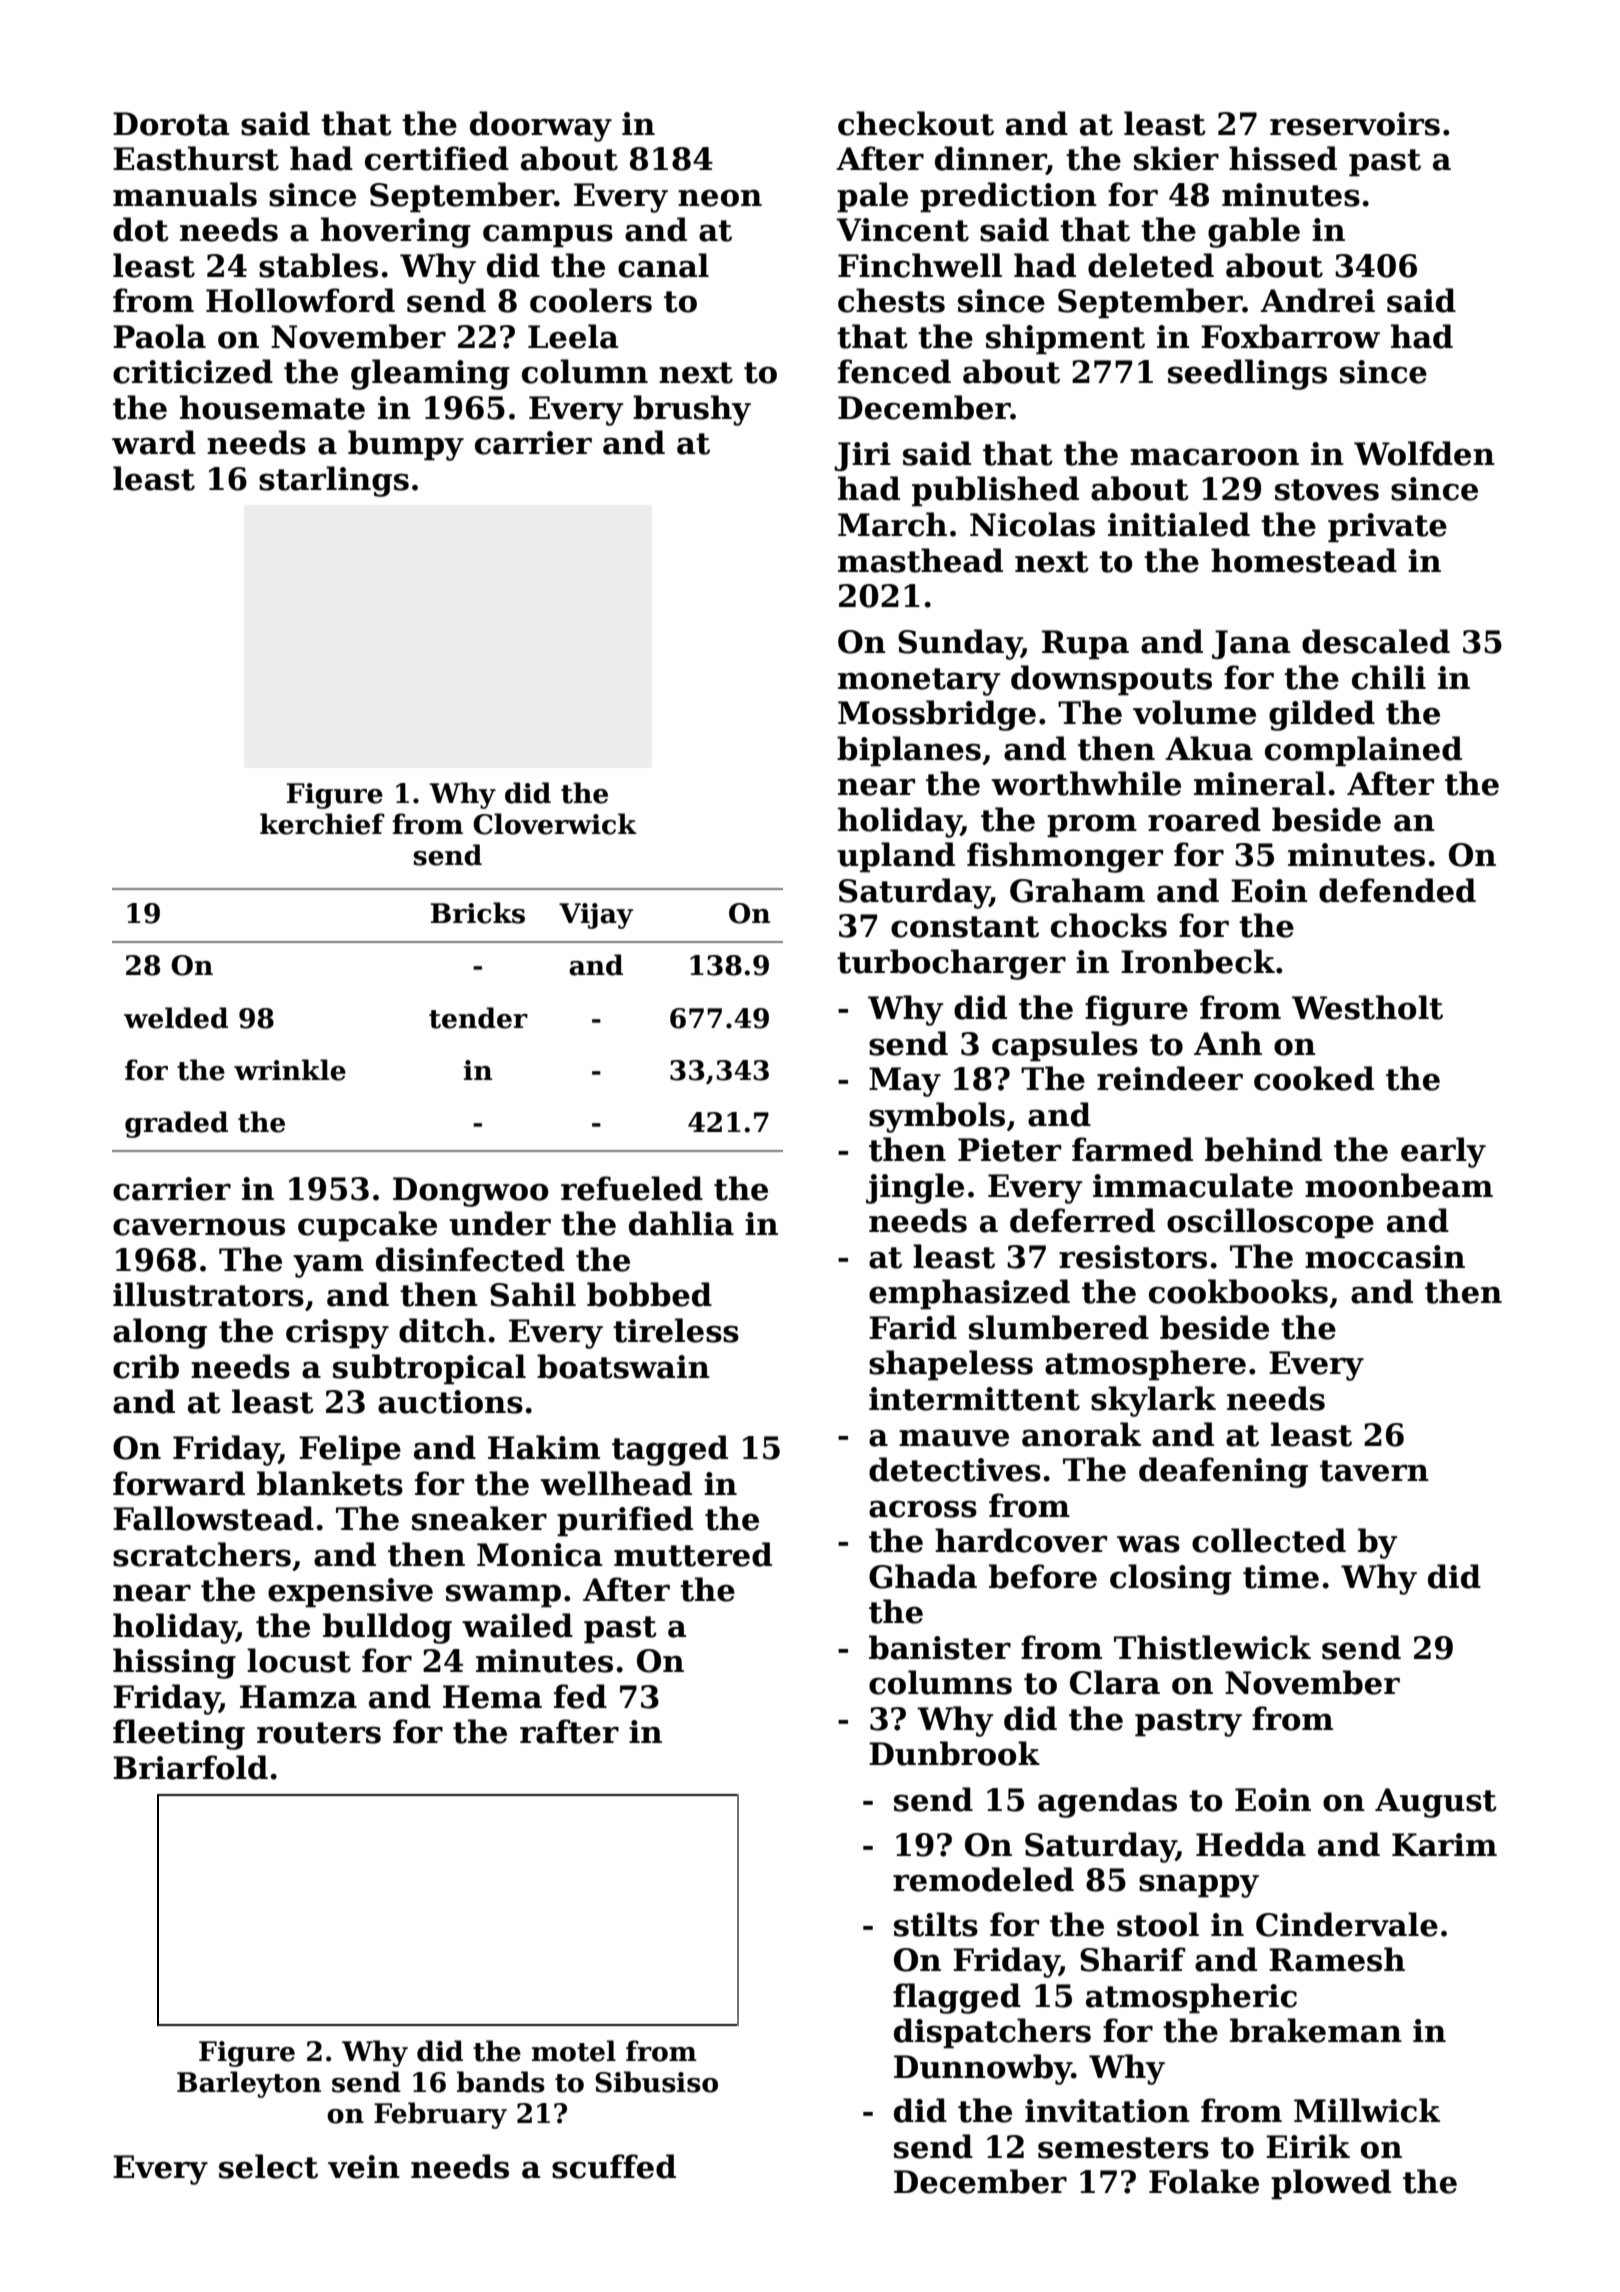 The width and height of the image is (1620, 2292). What do you see at coordinates (1355, 124) in the image?
I see `reservoirs` at bounding box center [1355, 124].
